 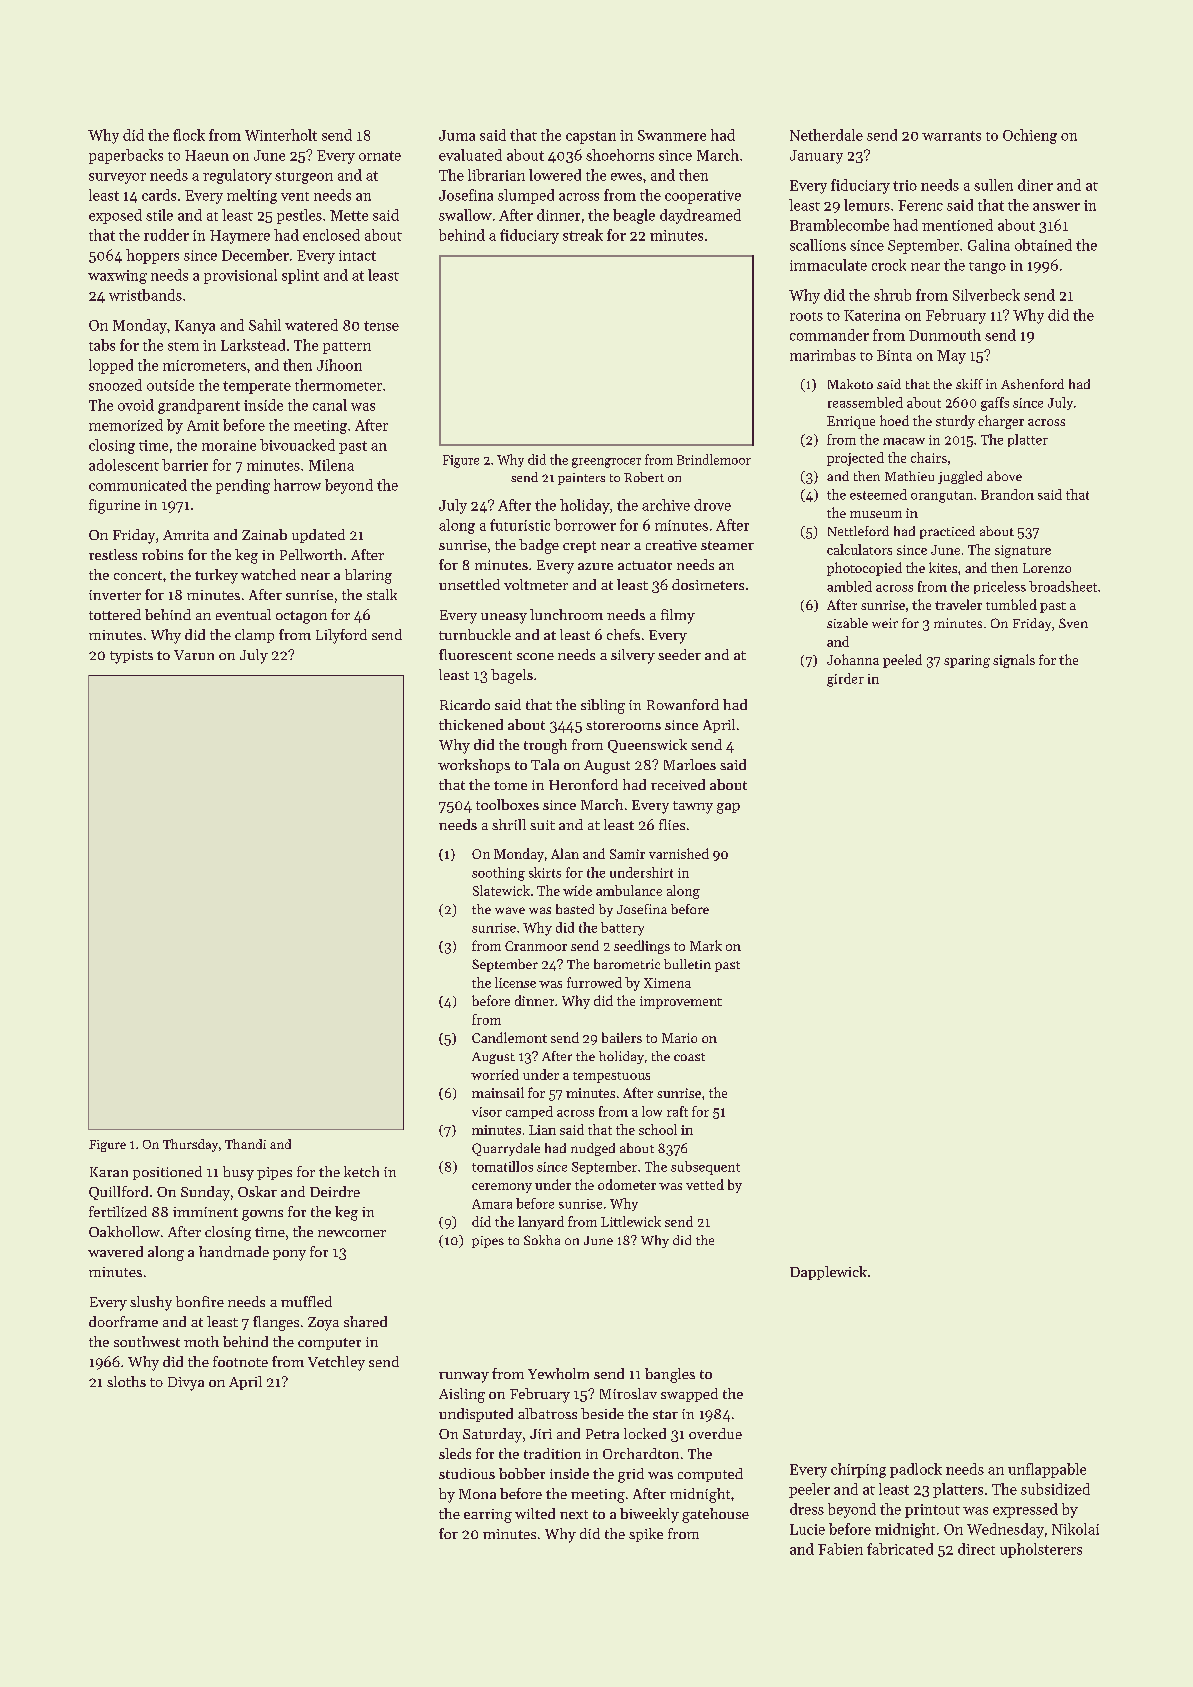 What do you see at coordinates (902, 661) in the screenshot?
I see `peeled` at bounding box center [902, 661].
